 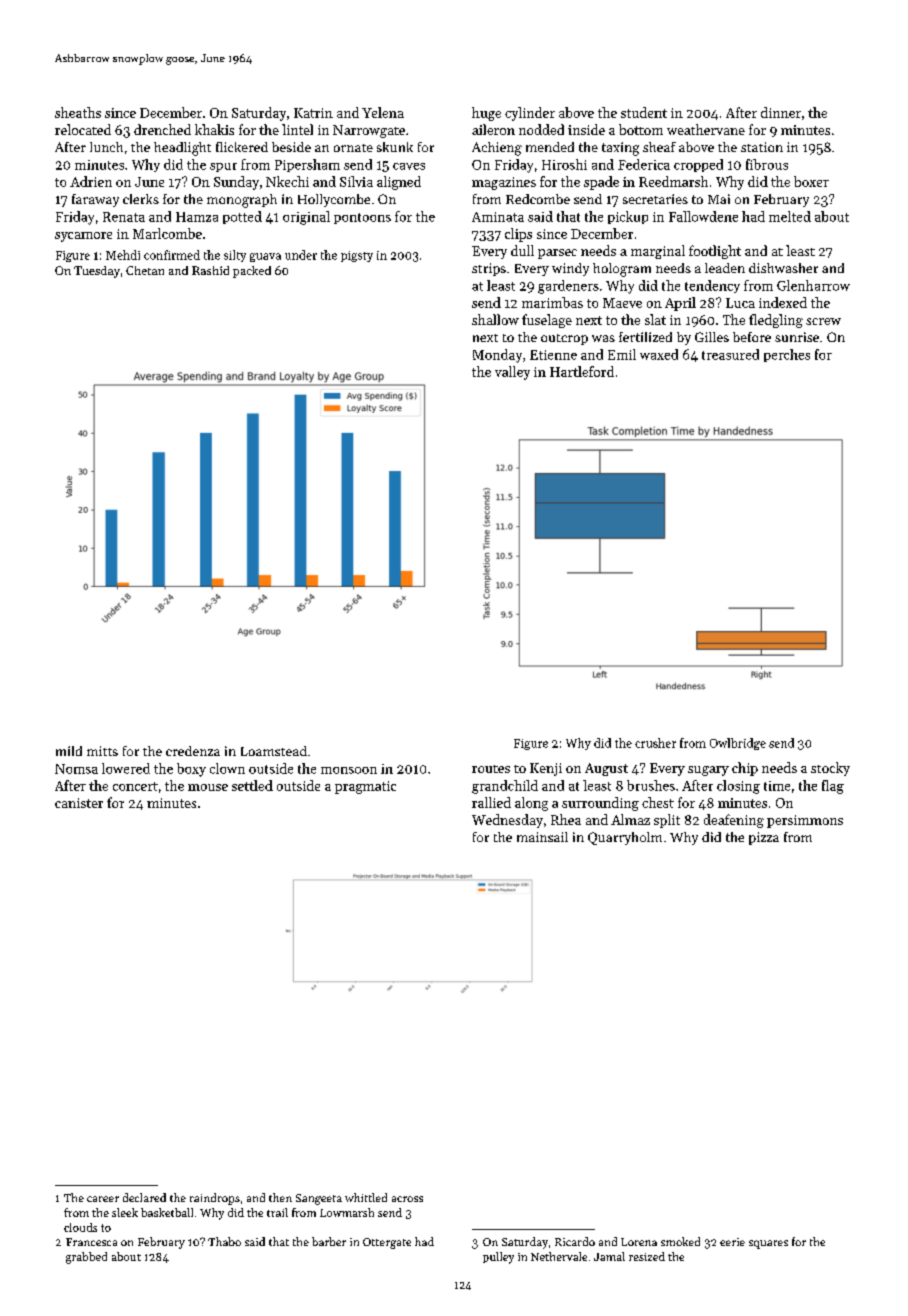 What do you see at coordinates (781, 112) in the page?
I see `dinner` at bounding box center [781, 112].
